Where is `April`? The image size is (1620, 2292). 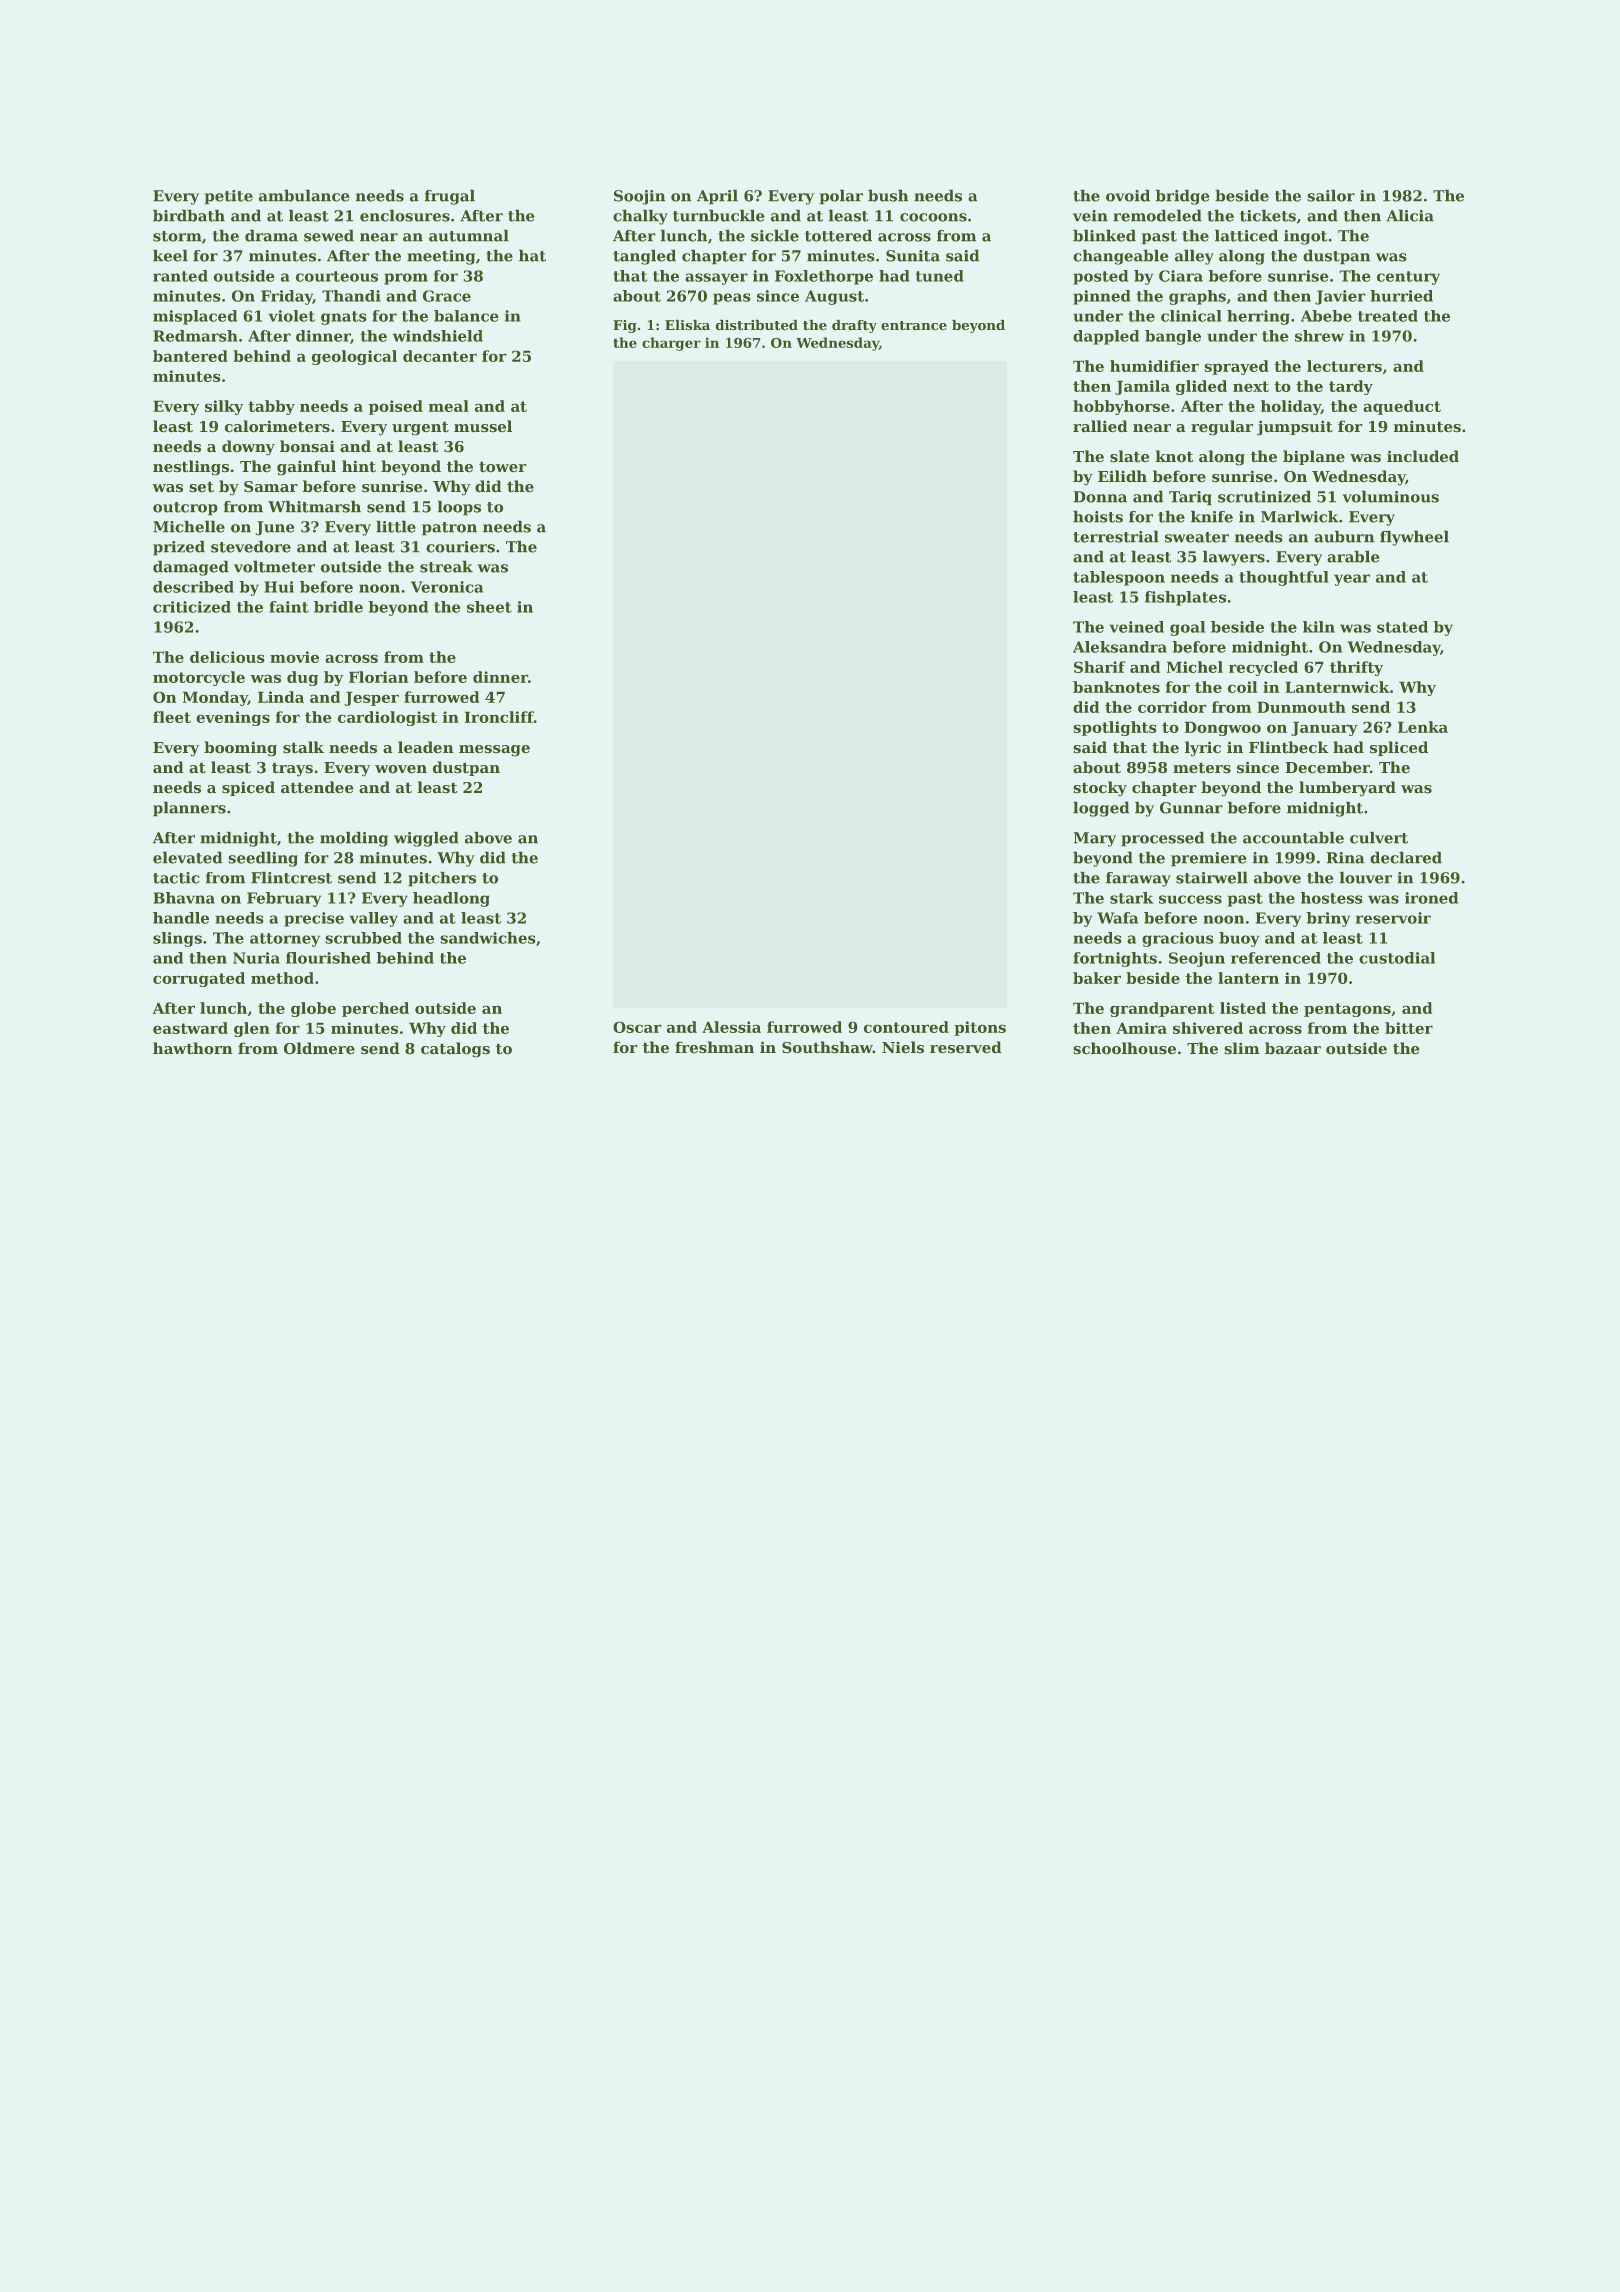 April is located at coordinates (717, 197).
